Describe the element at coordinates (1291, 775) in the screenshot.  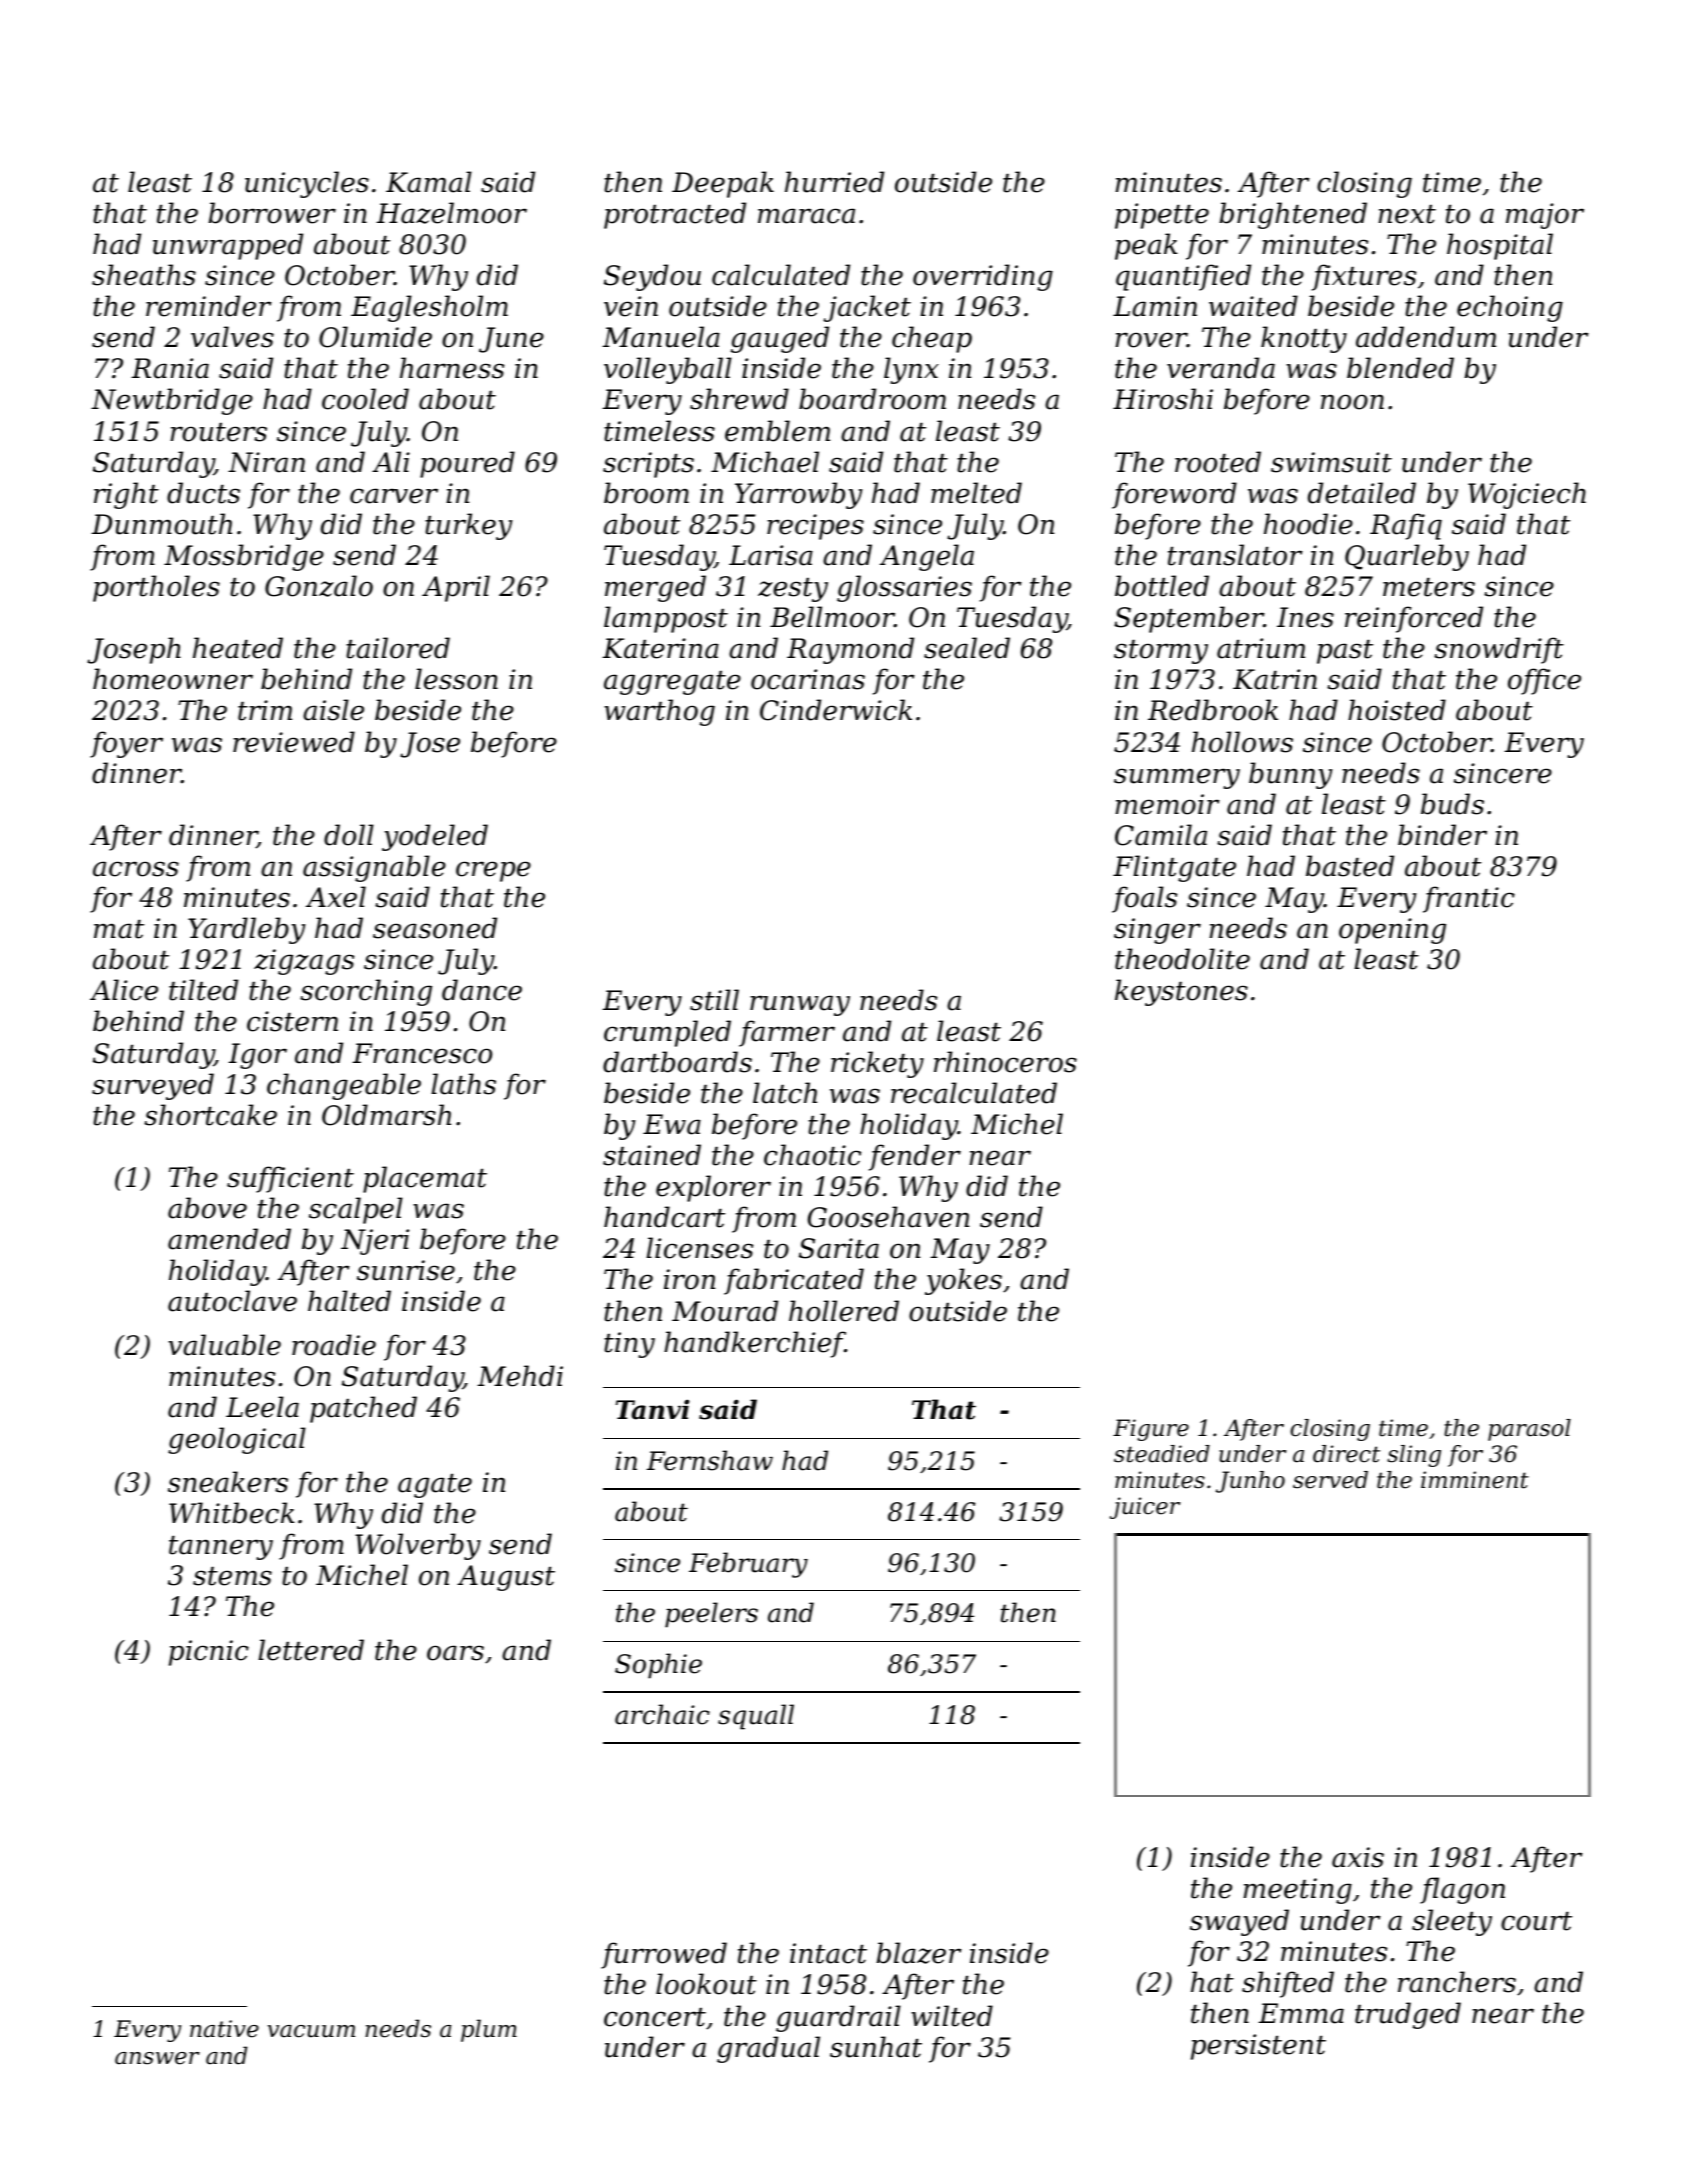
I see `bunny` at that location.
